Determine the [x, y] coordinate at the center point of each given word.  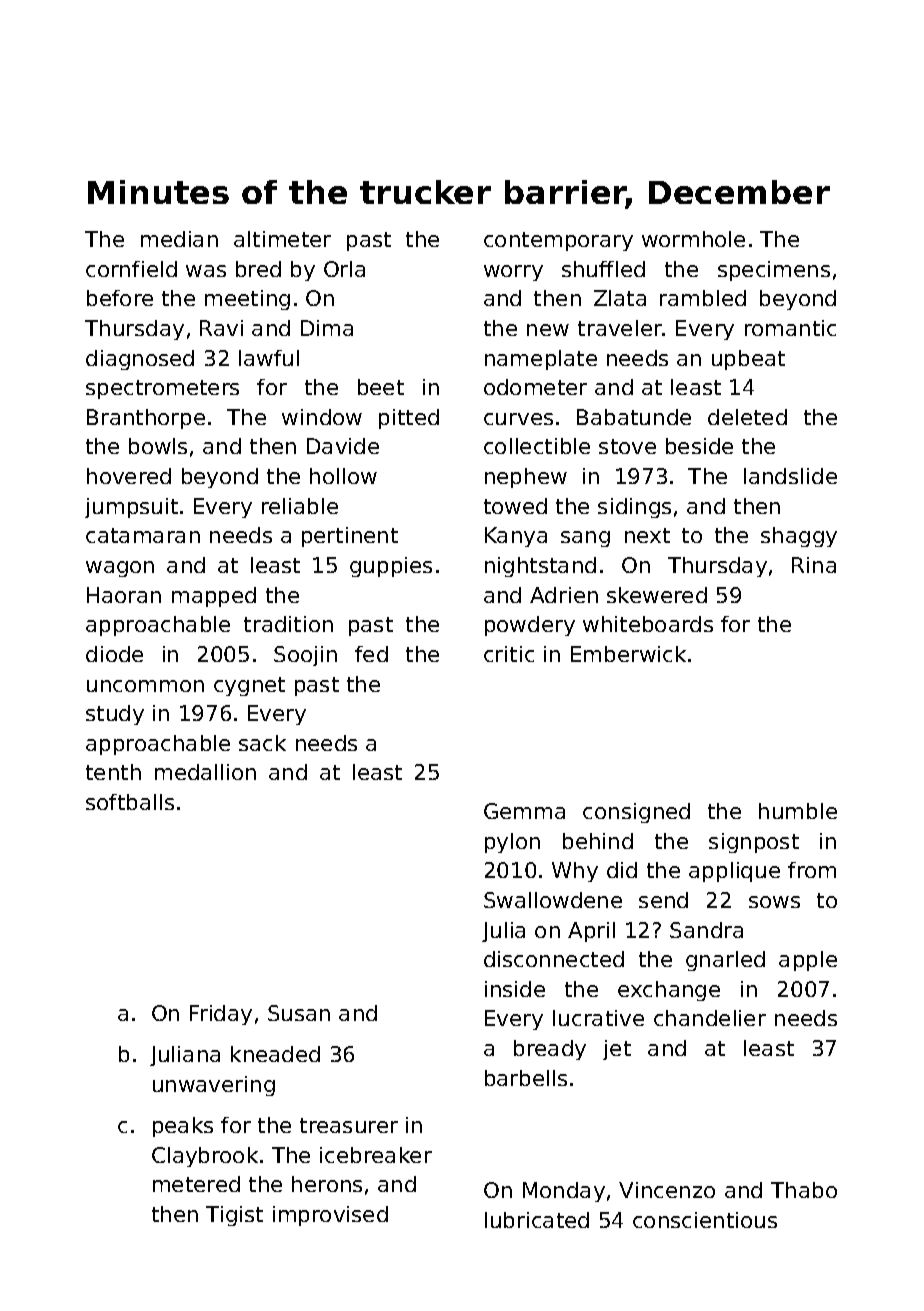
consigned [636, 813]
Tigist [234, 1216]
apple [808, 961]
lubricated [537, 1220]
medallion [205, 772]
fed [371, 654]
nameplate [541, 360]
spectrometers [162, 389]
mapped [214, 597]
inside [515, 989]
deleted [747, 417]
